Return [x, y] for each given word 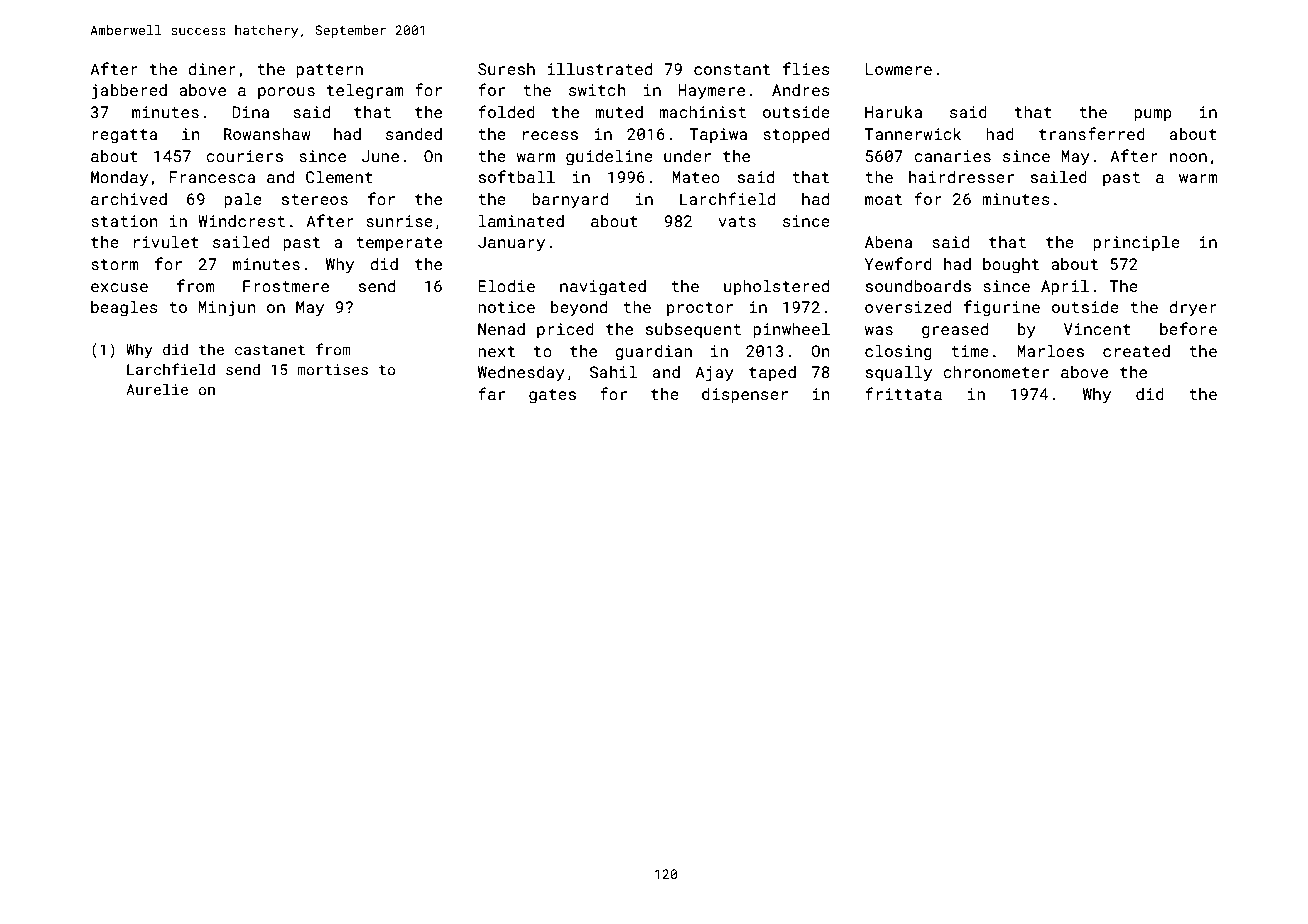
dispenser [745, 396]
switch [597, 90]
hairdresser [961, 177]
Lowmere [899, 69]
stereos [315, 199]
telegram [365, 92]
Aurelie [157, 389]
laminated [521, 221]
